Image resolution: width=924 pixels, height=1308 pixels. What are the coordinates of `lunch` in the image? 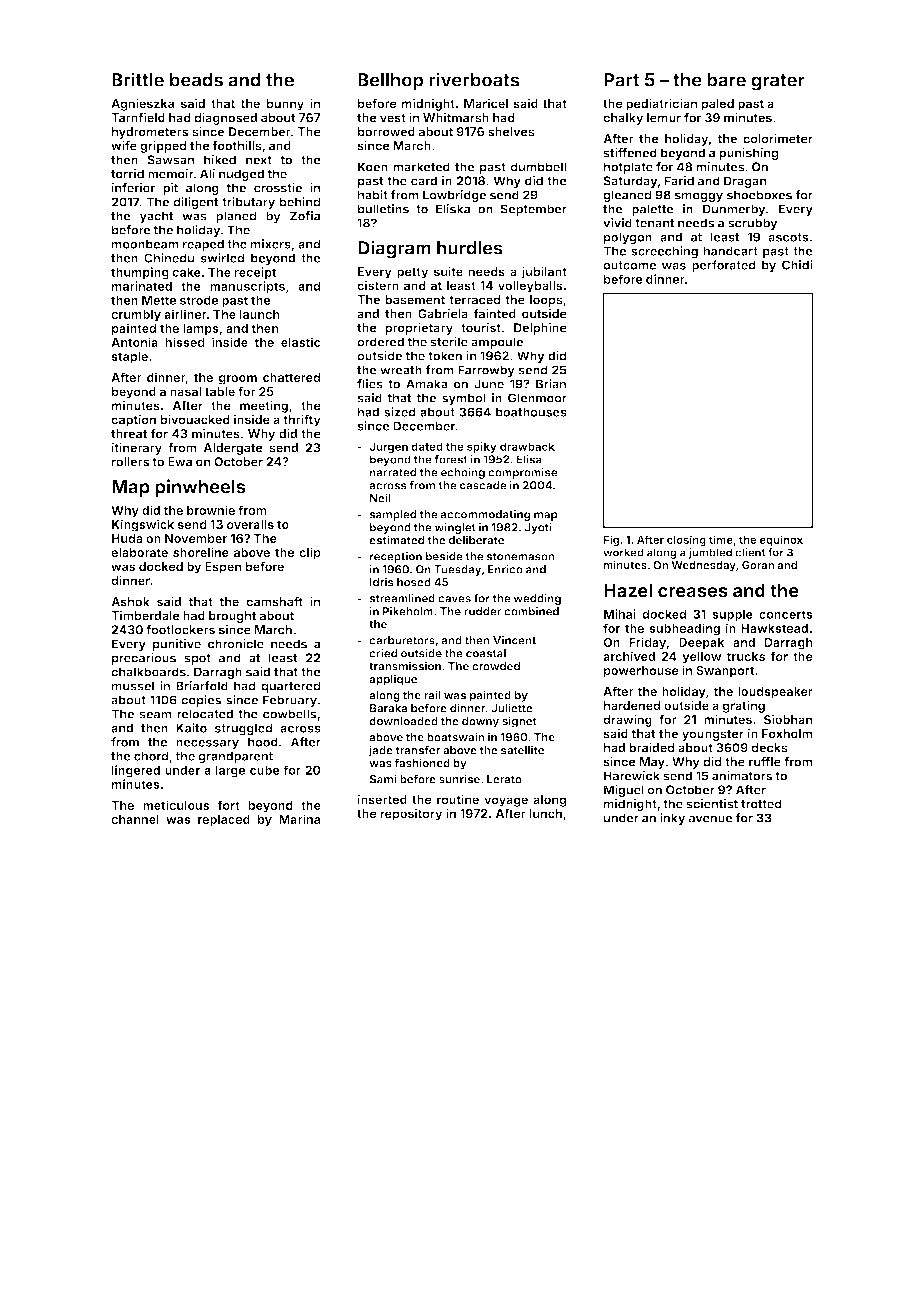 It's located at (546, 814).
